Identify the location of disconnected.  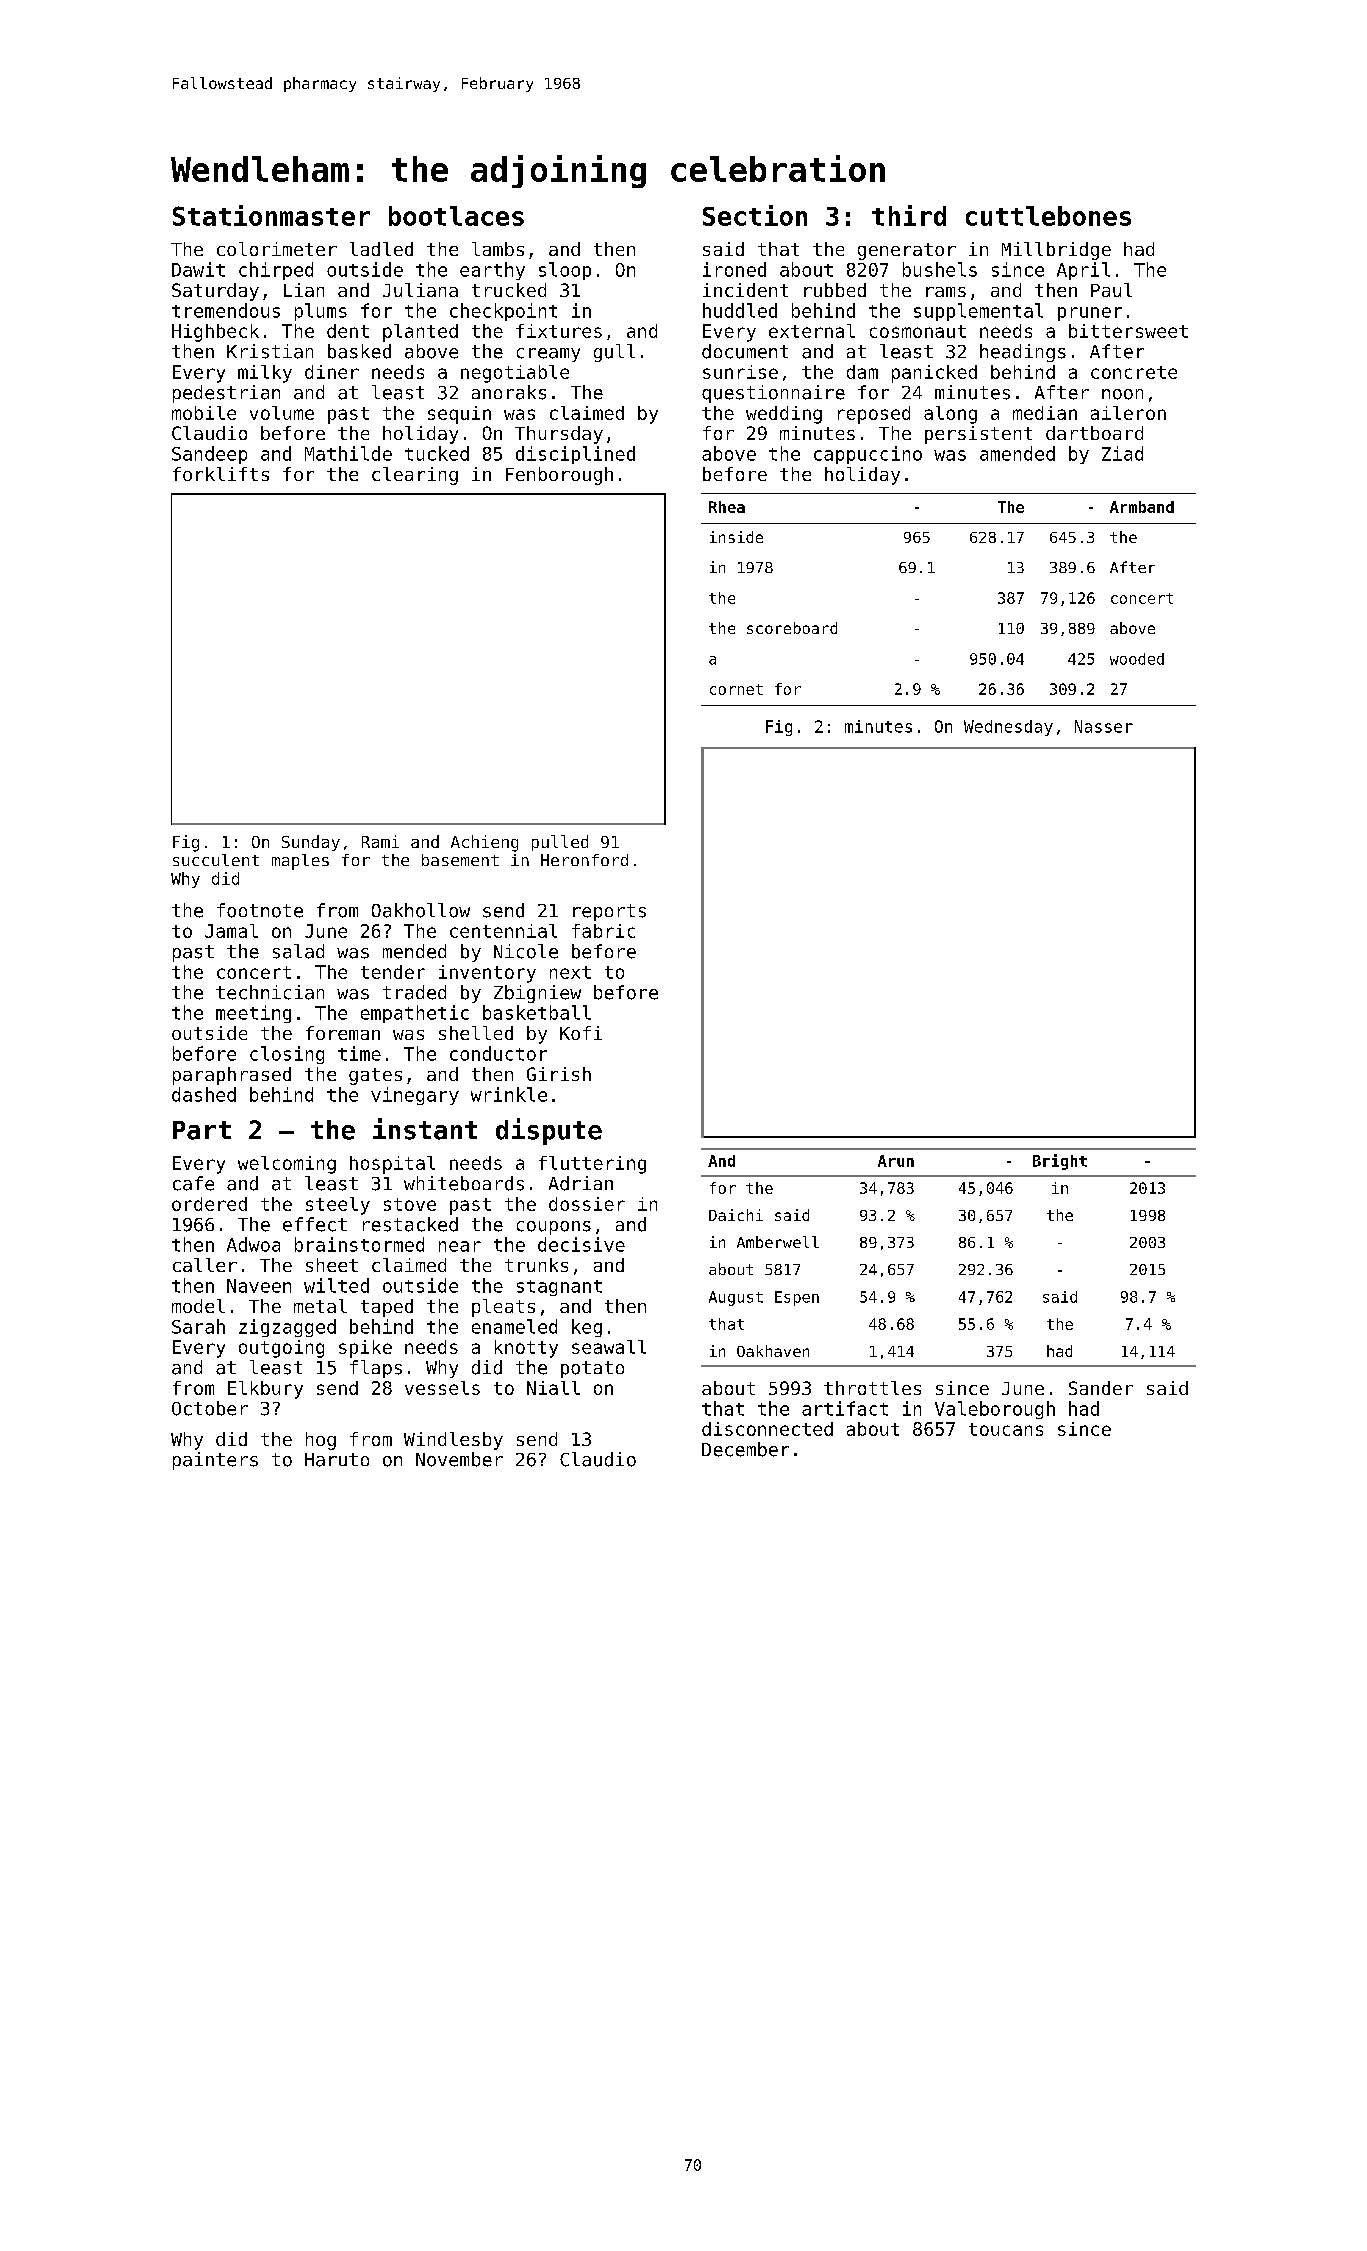
(767, 1429).
